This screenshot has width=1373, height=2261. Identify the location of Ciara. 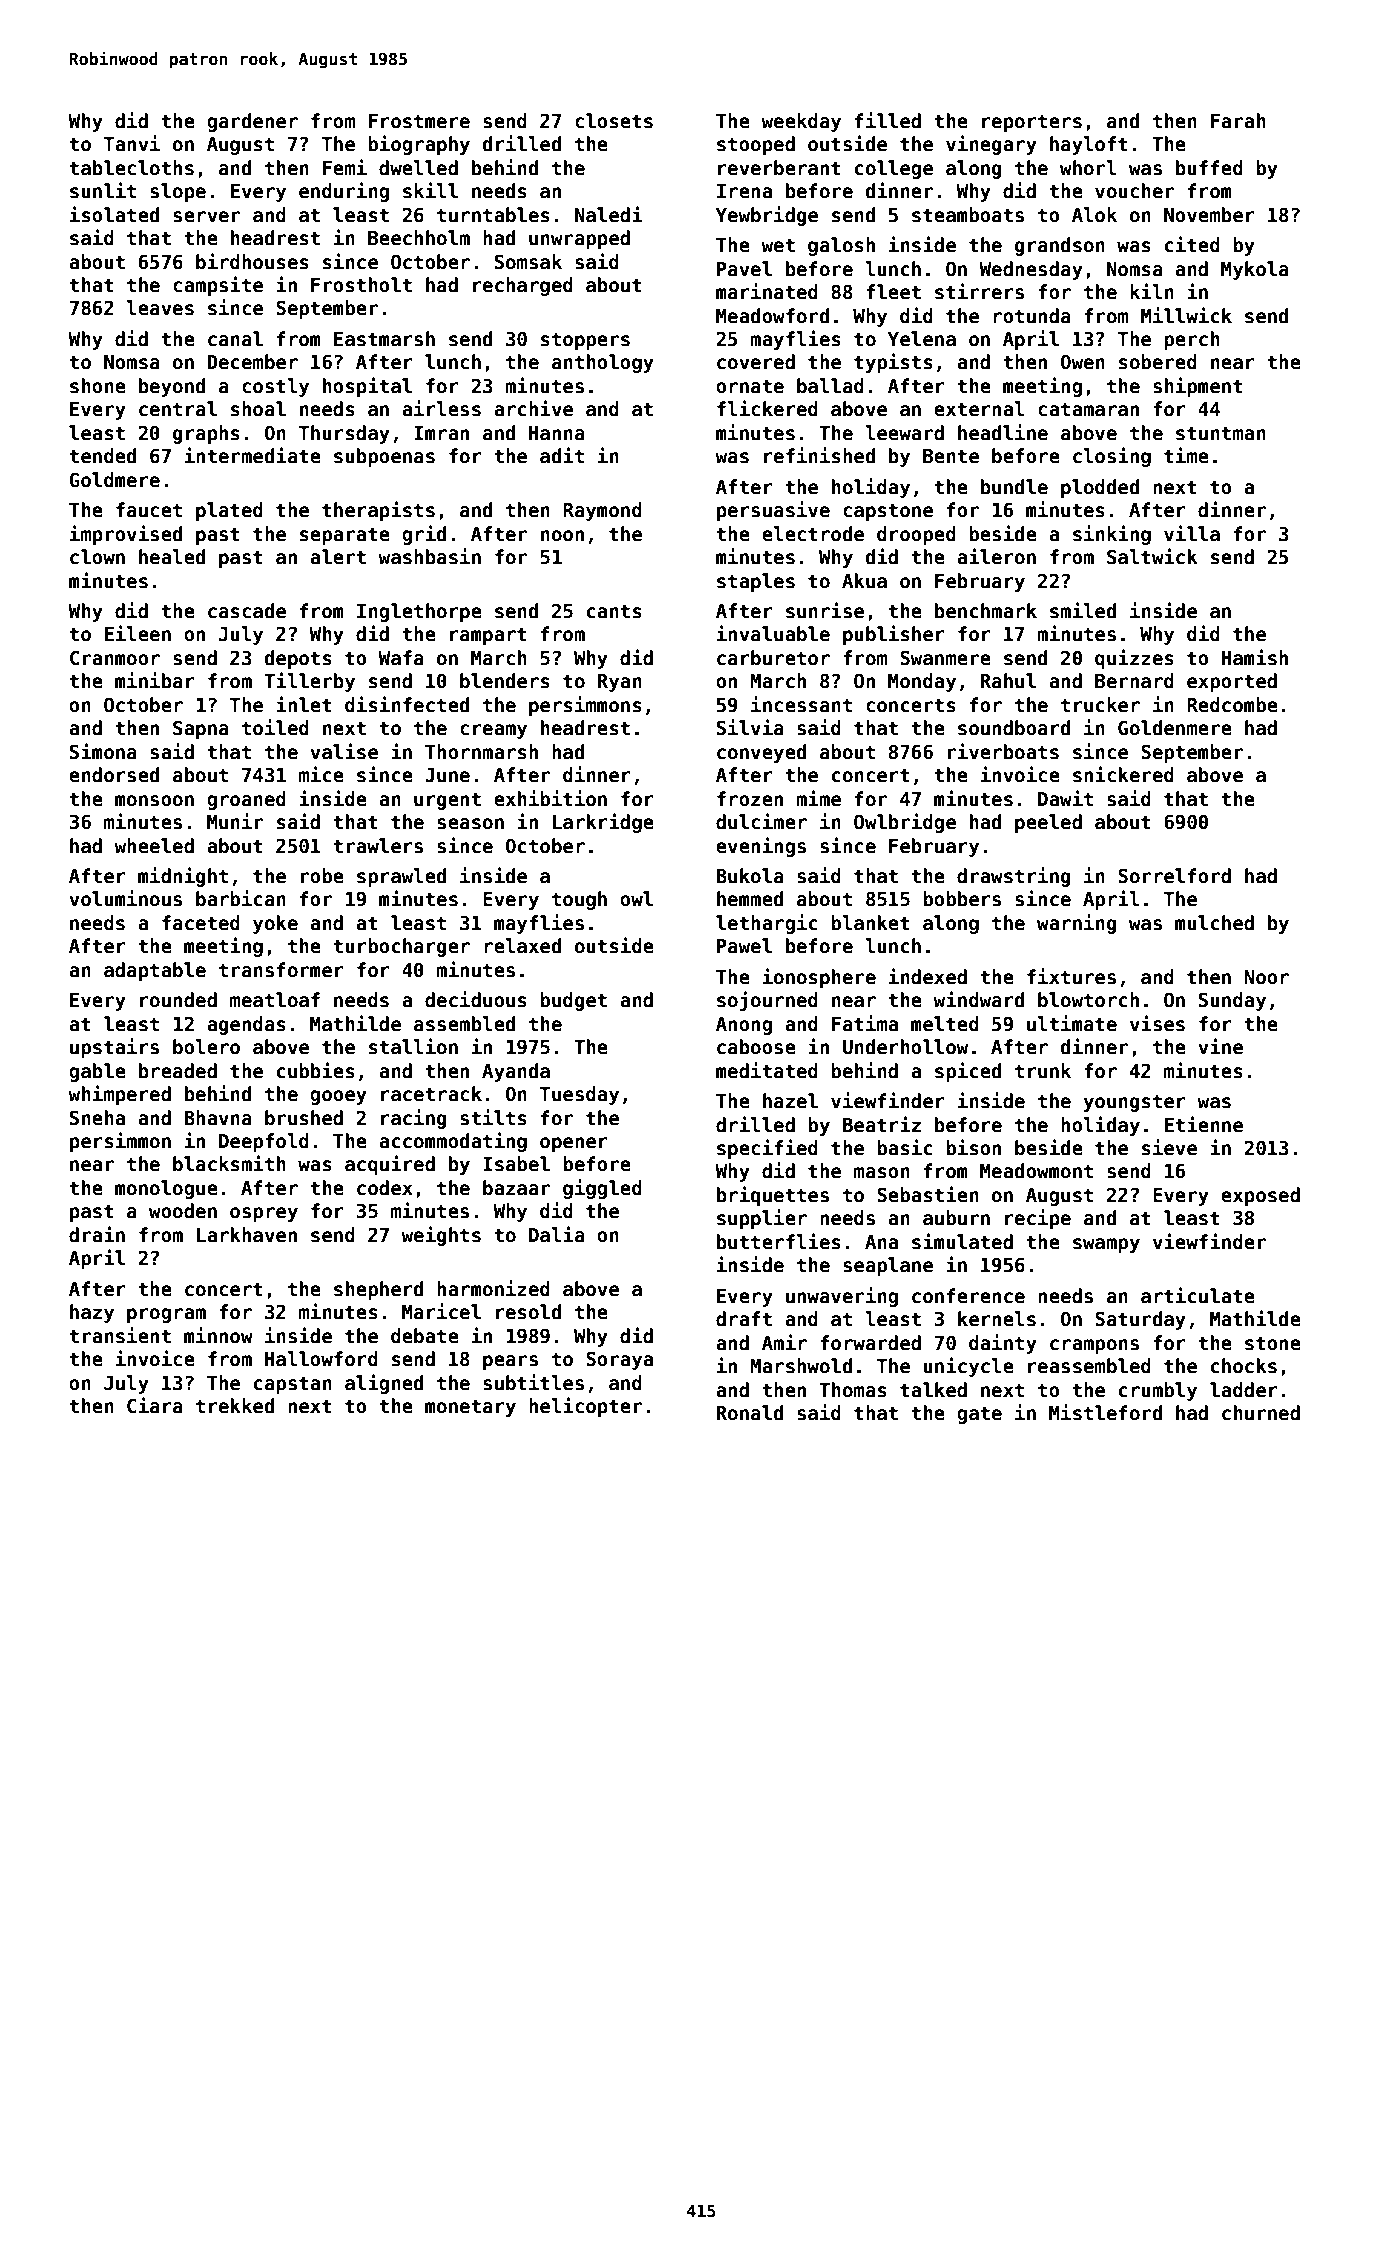
(155, 1405).
